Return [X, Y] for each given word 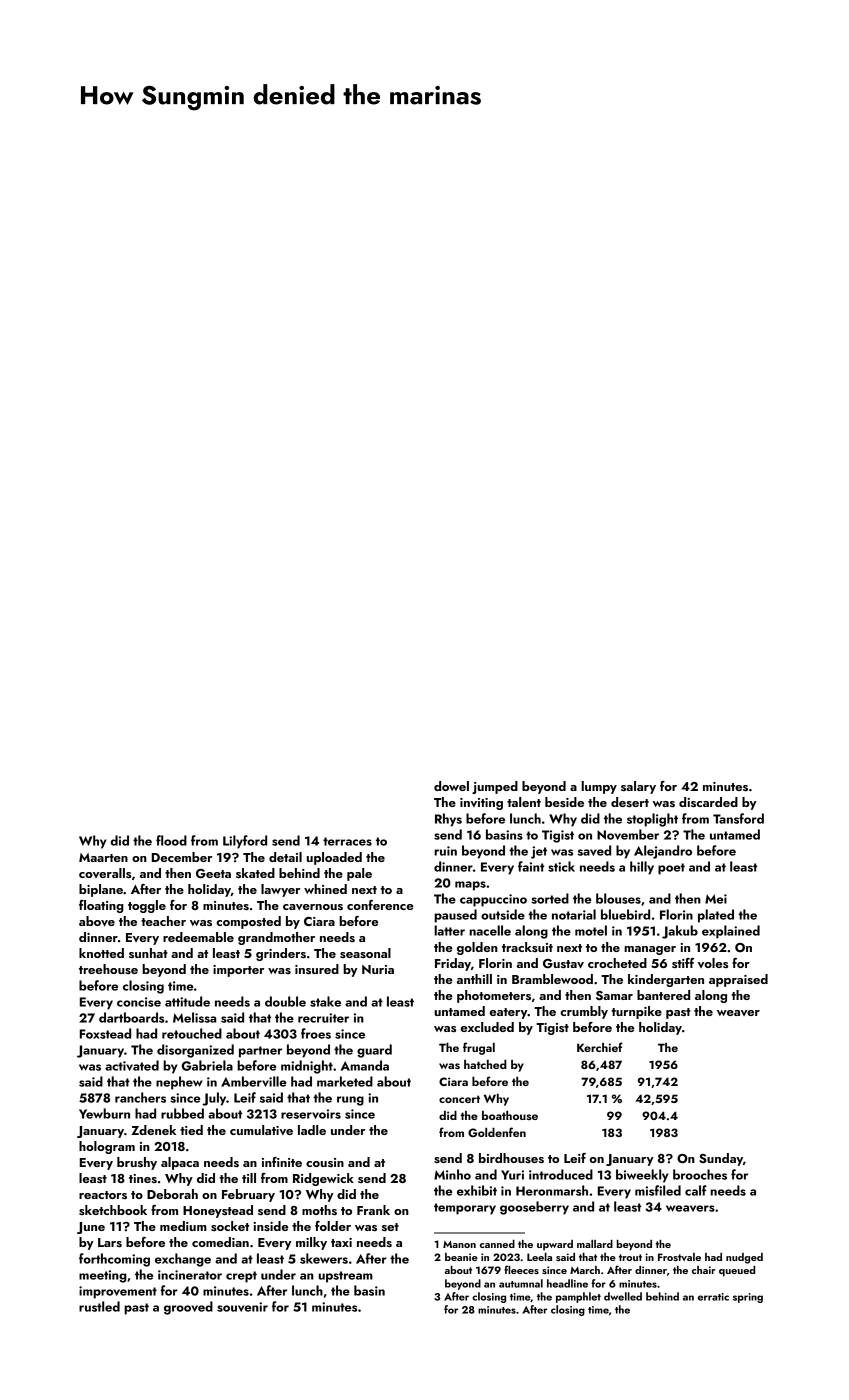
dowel [451, 786]
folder [333, 1226]
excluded [487, 1027]
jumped [495, 787]
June [91, 1228]
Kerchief [600, 1047]
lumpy [599, 787]
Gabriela [207, 1065]
